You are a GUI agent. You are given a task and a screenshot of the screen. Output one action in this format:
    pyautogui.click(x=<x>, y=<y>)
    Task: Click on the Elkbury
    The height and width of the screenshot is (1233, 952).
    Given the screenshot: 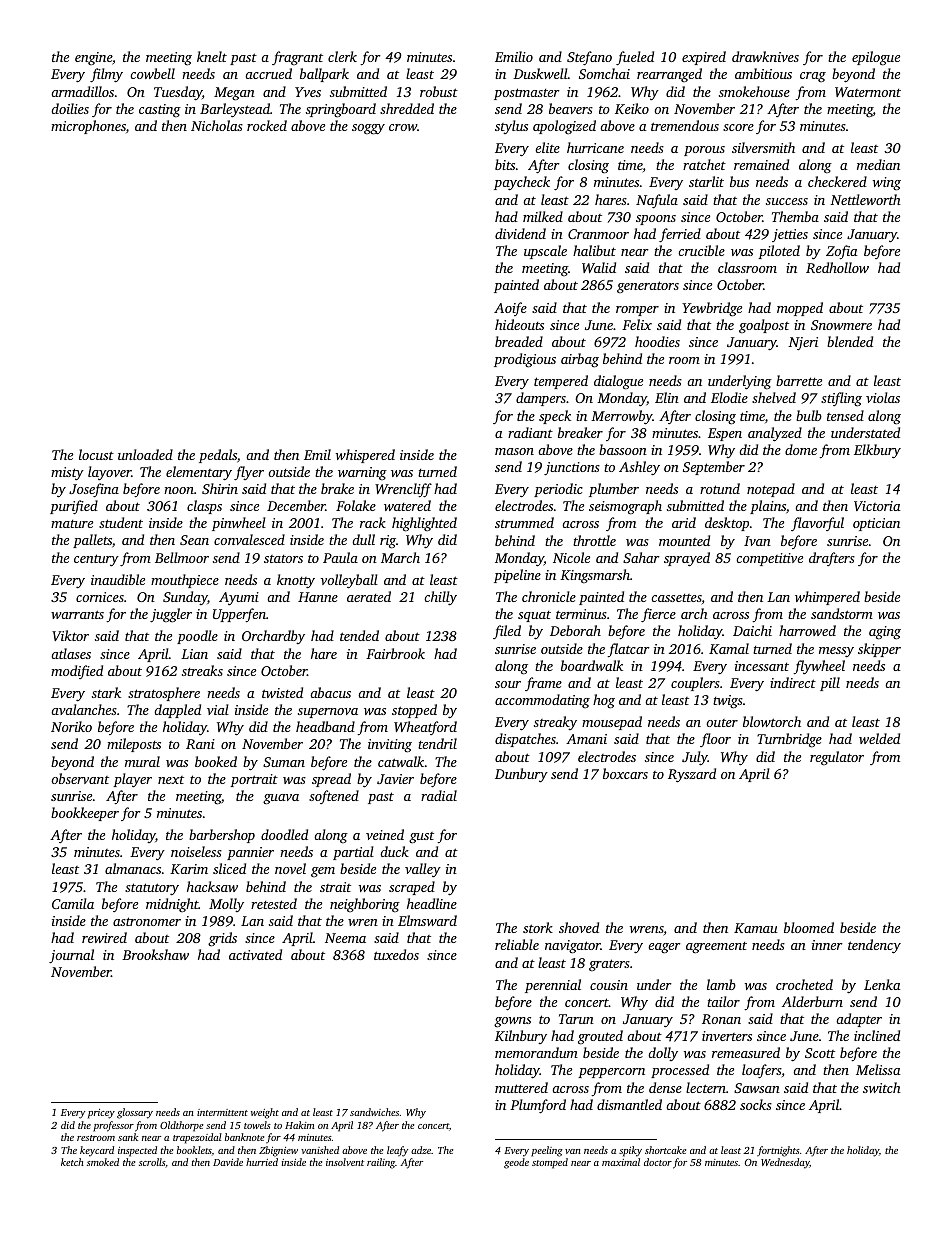 What is the action you would take?
    pyautogui.click(x=877, y=451)
